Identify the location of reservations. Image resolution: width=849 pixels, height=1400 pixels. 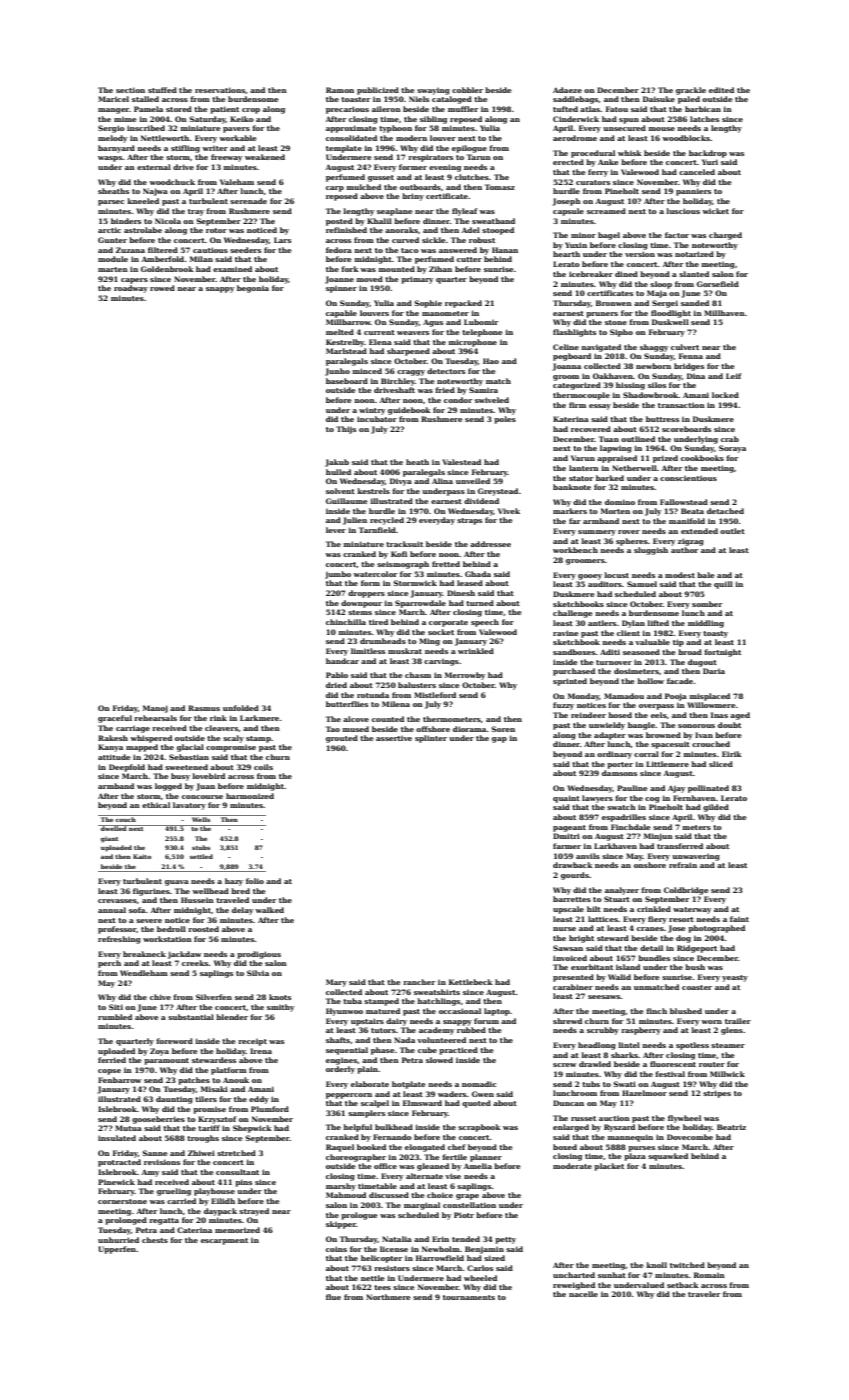
(220, 90).
